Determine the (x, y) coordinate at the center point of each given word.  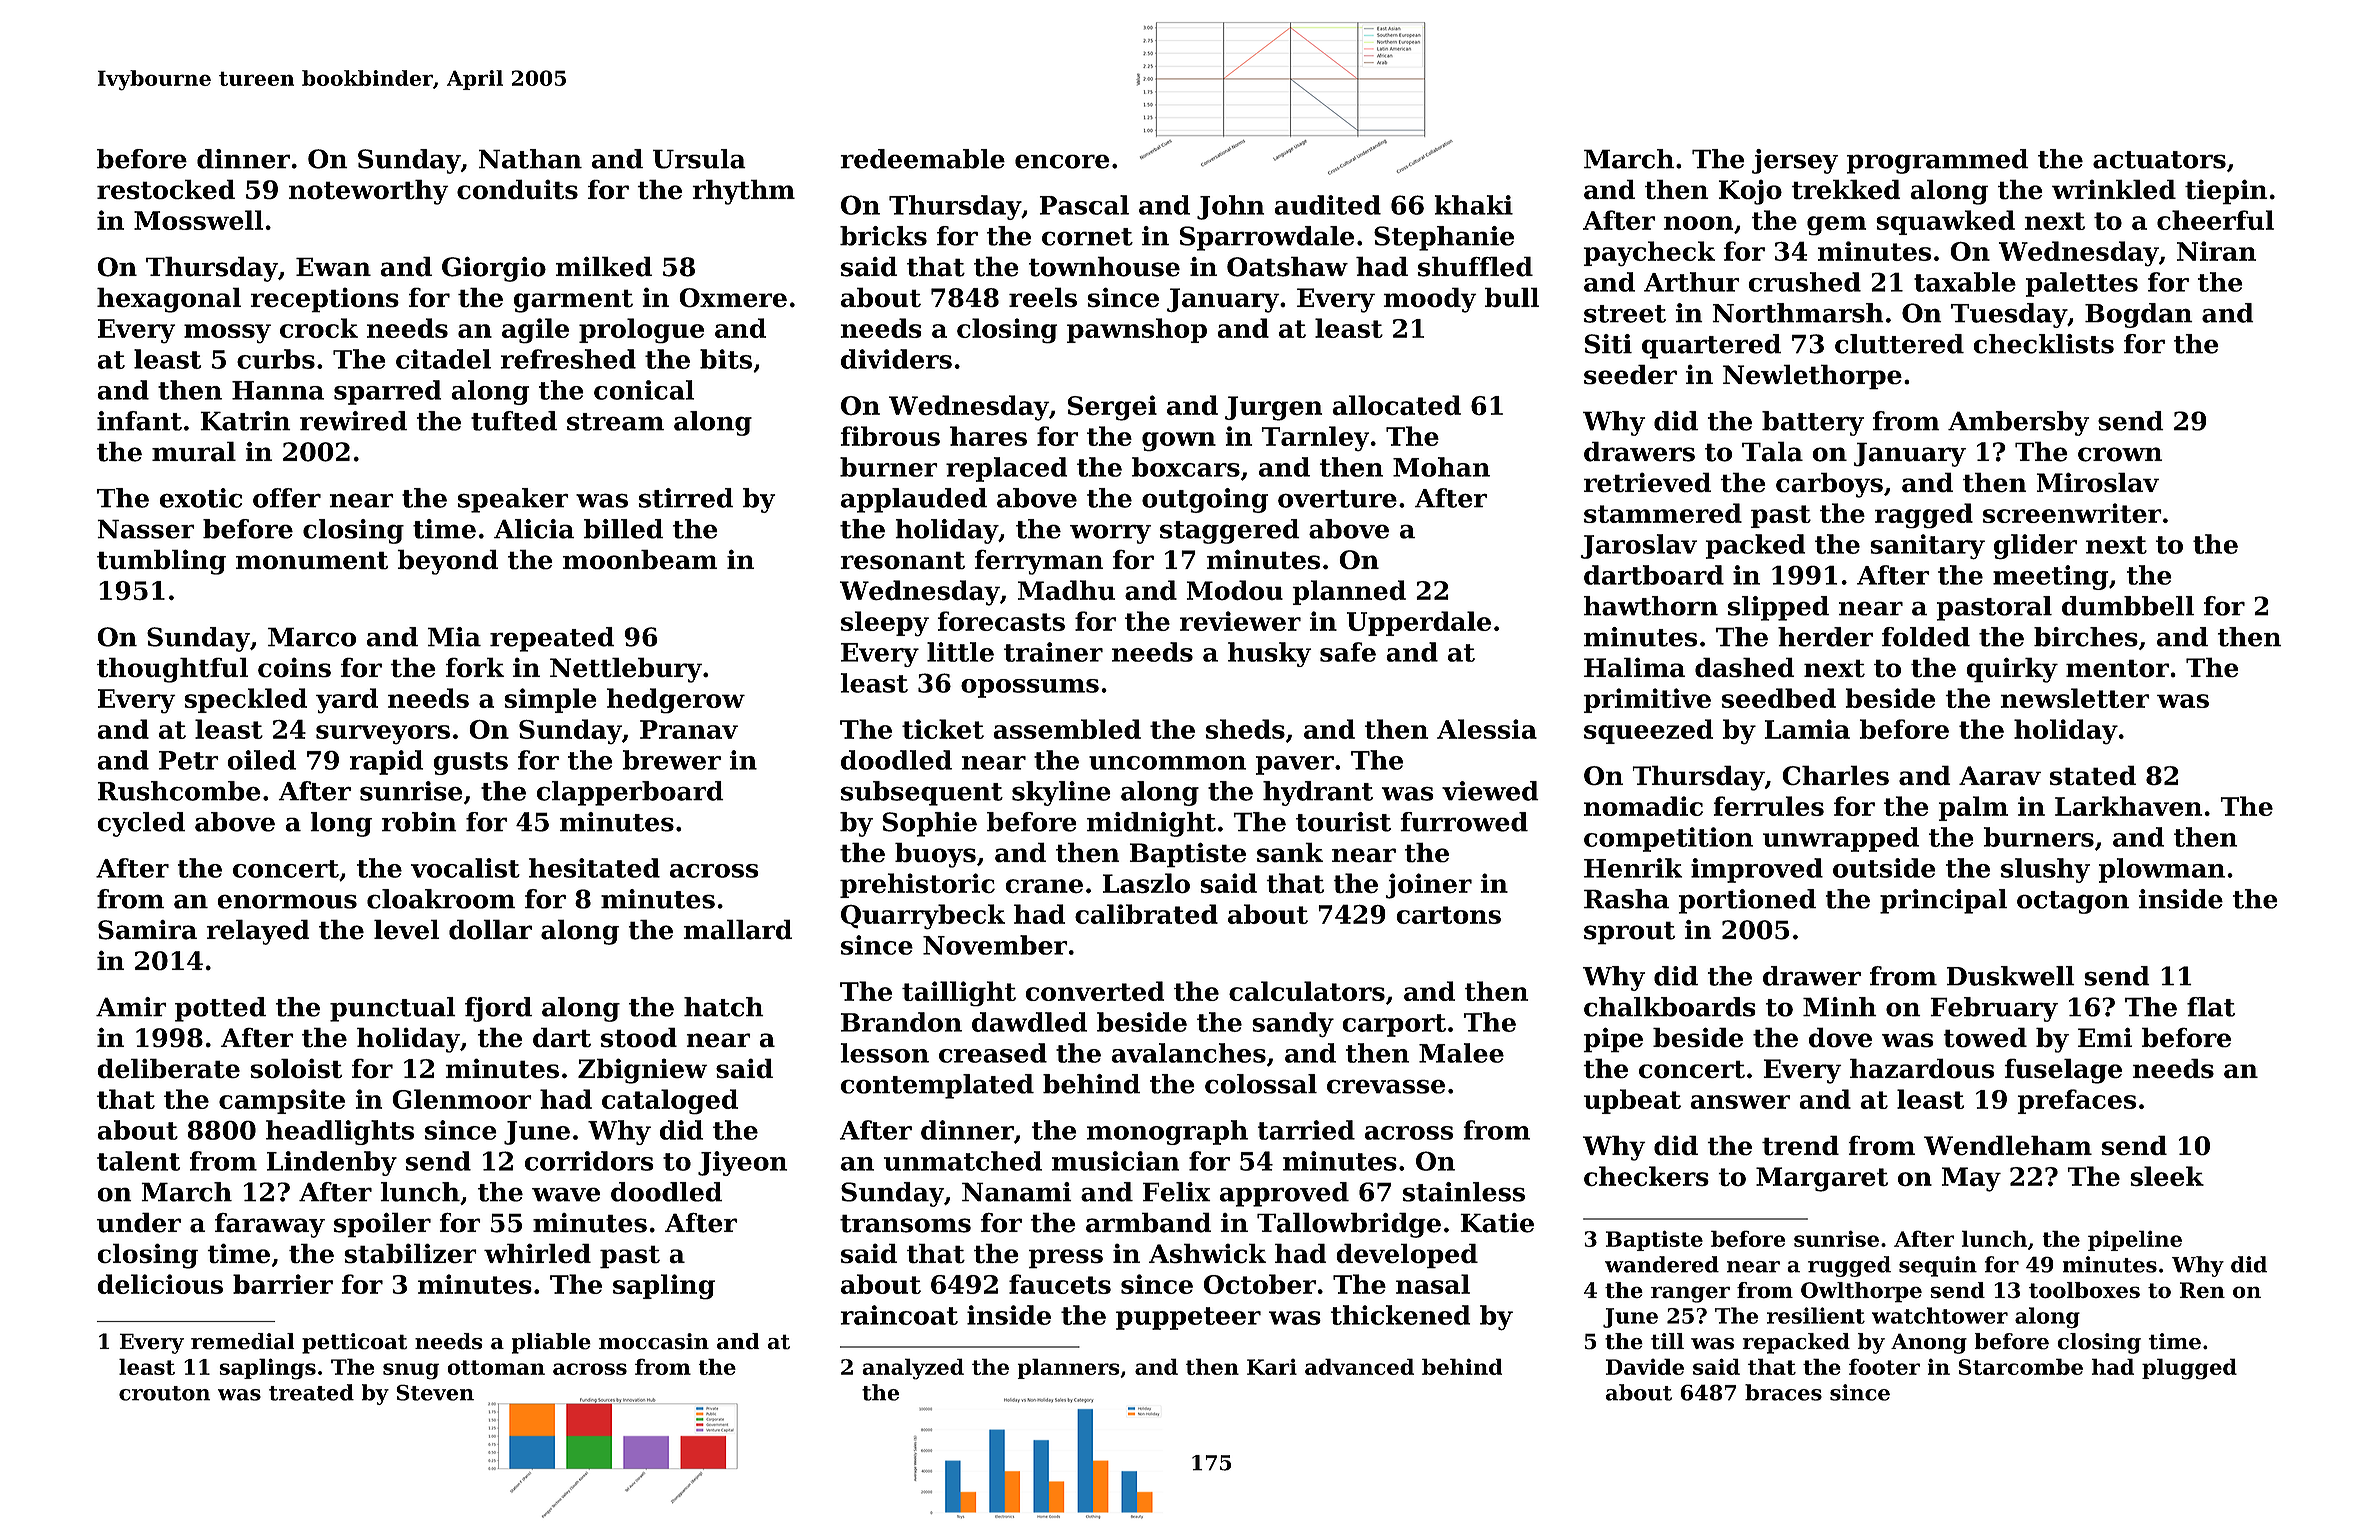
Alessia (1487, 729)
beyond (447, 562)
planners (1068, 1368)
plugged (2189, 1369)
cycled (141, 824)
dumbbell (2128, 606)
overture (1337, 499)
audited (1327, 205)
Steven (435, 1392)
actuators (2159, 160)
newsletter (2075, 698)
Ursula (699, 159)
